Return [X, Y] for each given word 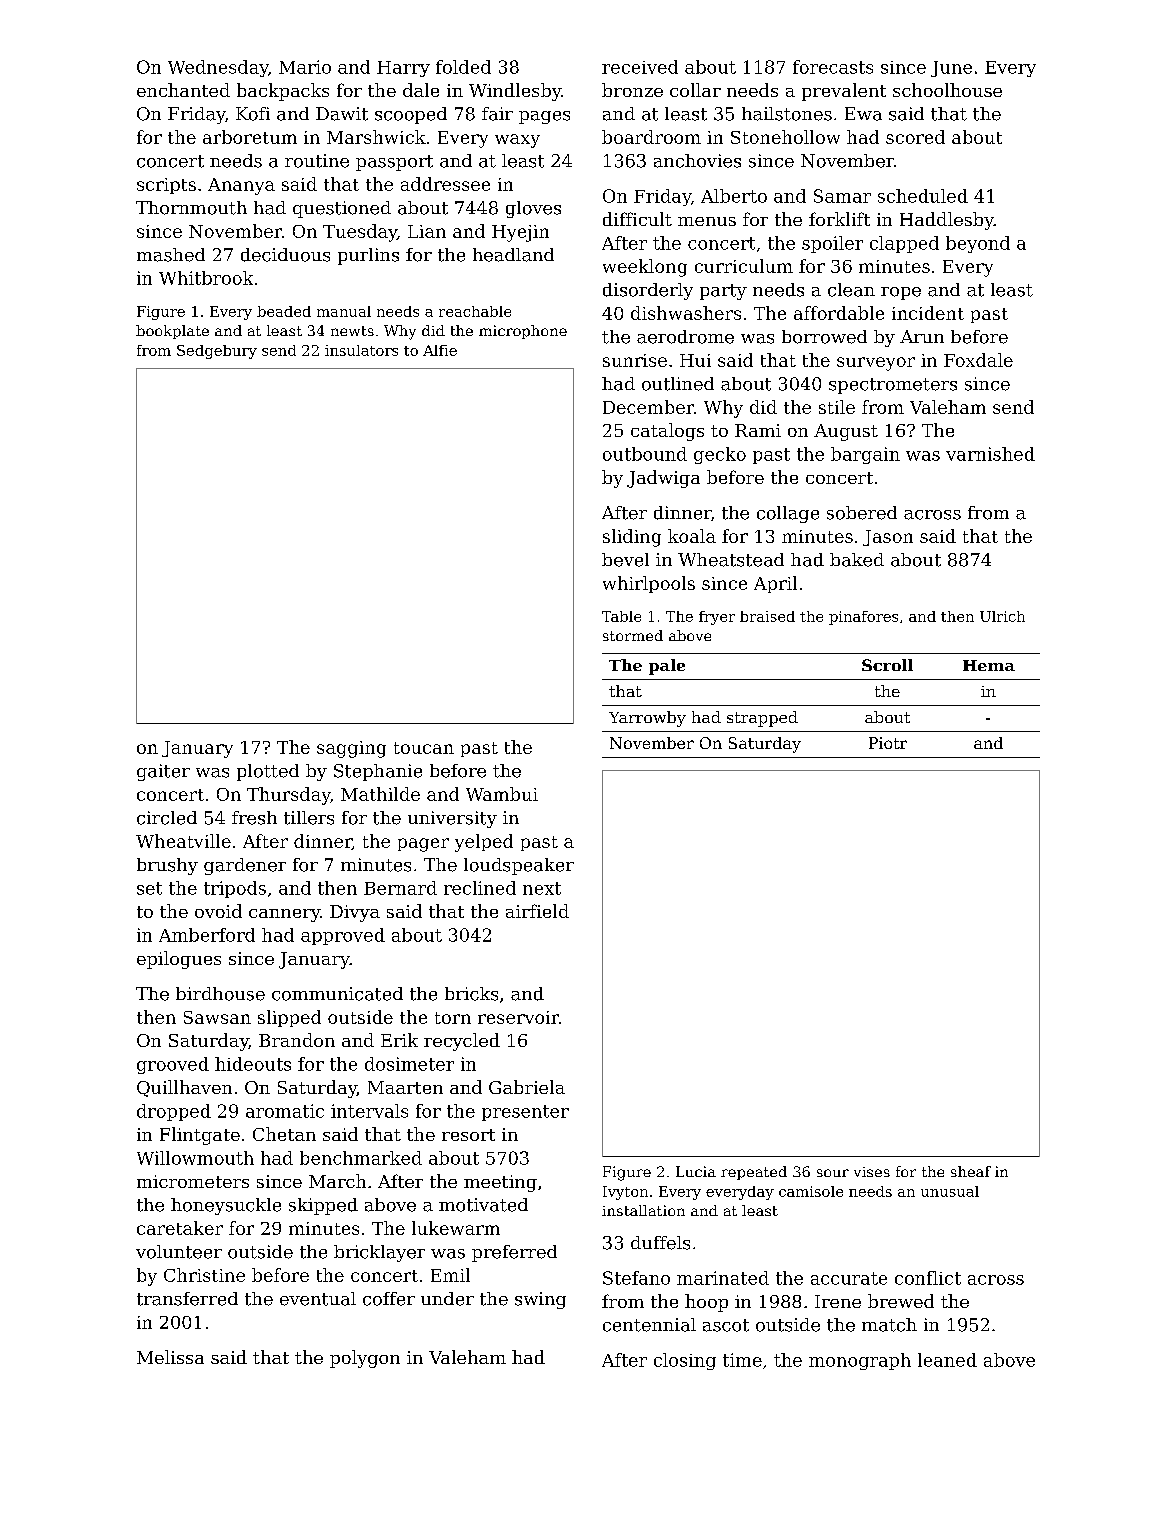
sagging [351, 749]
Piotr [888, 743]
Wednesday [218, 68]
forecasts [833, 67]
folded [463, 67]
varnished [990, 454]
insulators [361, 350]
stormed [633, 635]
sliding [632, 538]
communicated [337, 994]
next [542, 888]
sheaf [971, 1171]
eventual [318, 1299]
